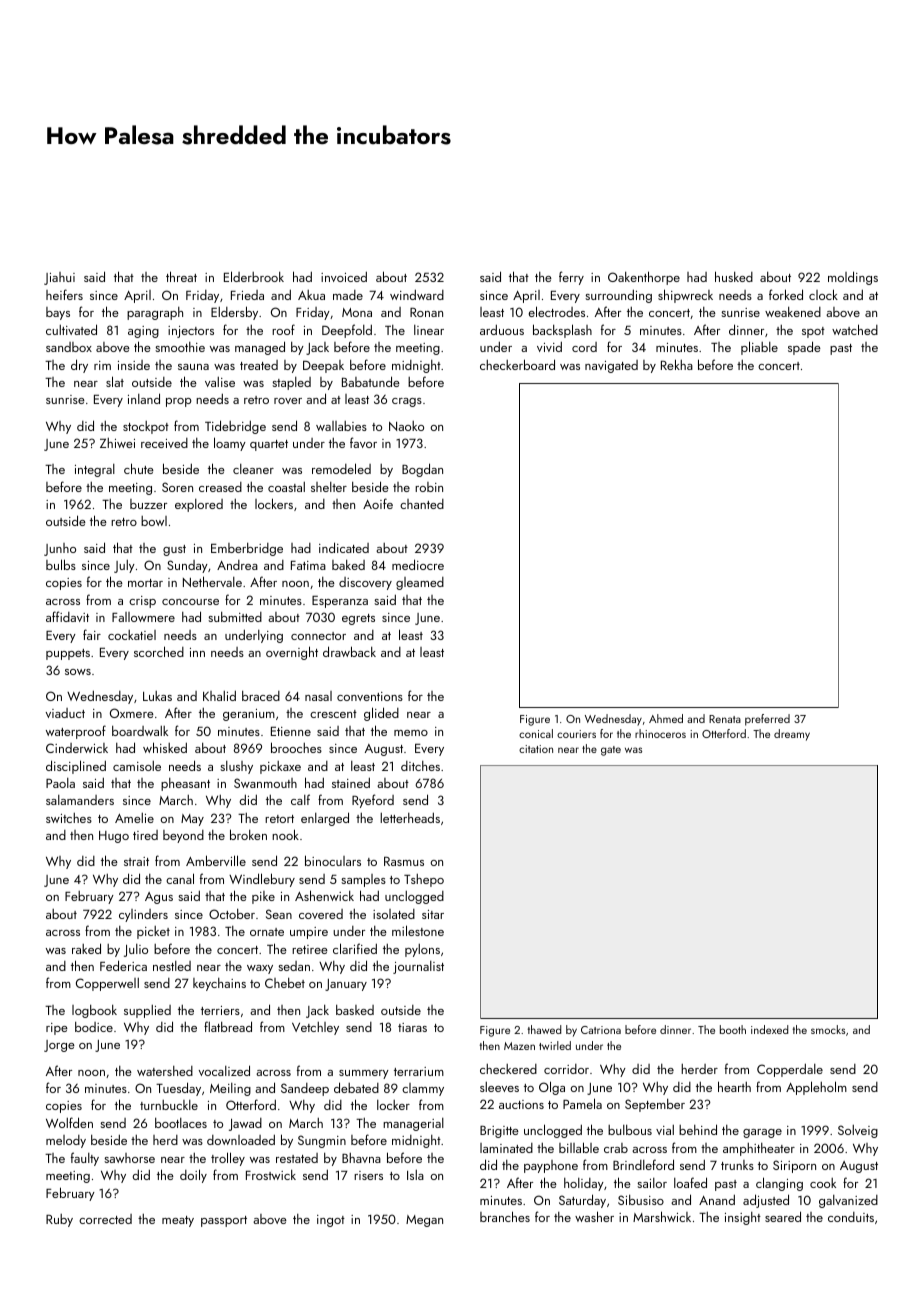  Describe the element at coordinates (235, 427) in the screenshot. I see `Tidebridge` at that location.
